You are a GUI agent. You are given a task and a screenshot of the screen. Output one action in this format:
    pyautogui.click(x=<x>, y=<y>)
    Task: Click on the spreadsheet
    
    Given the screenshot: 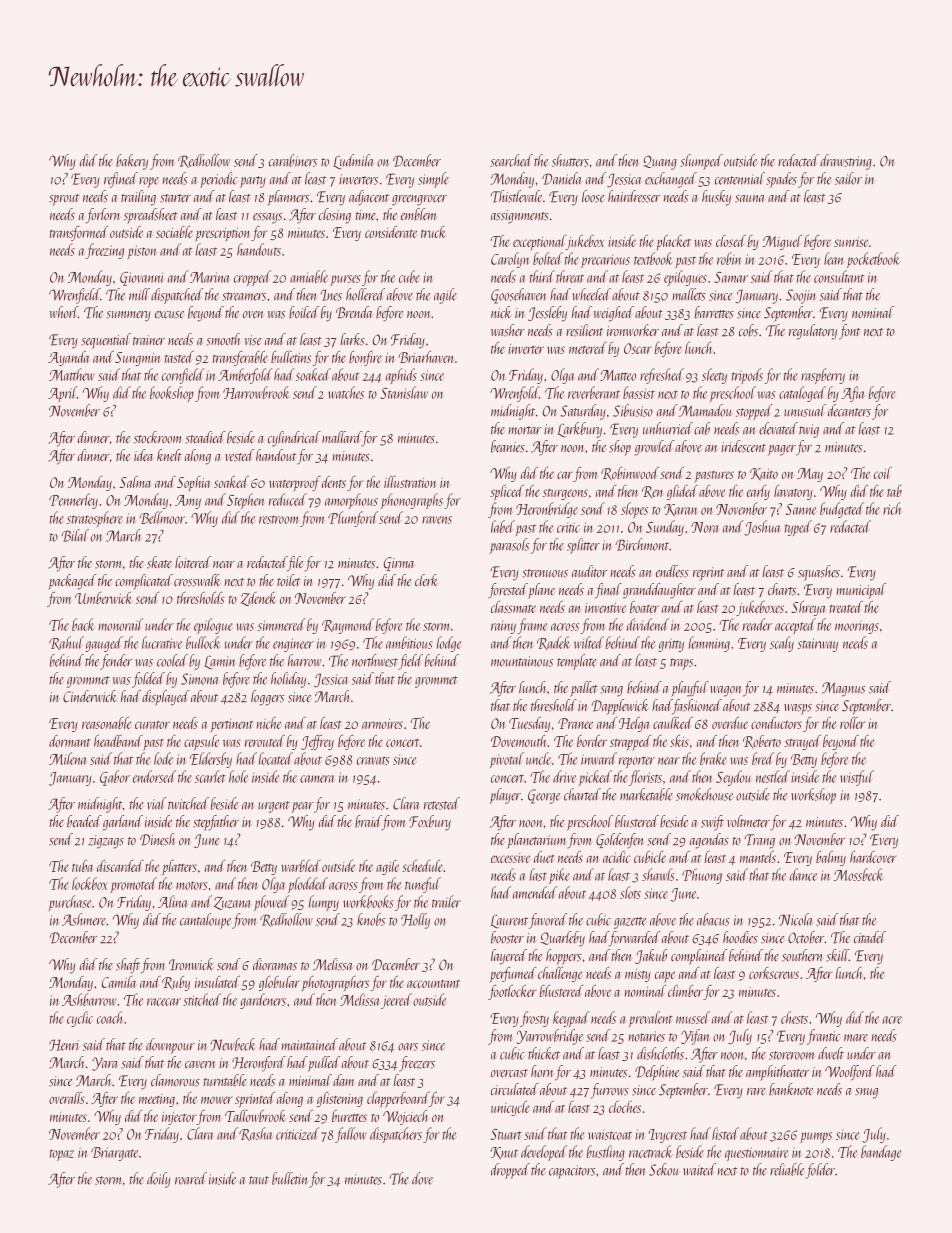 What is the action you would take?
    pyautogui.click(x=151, y=216)
